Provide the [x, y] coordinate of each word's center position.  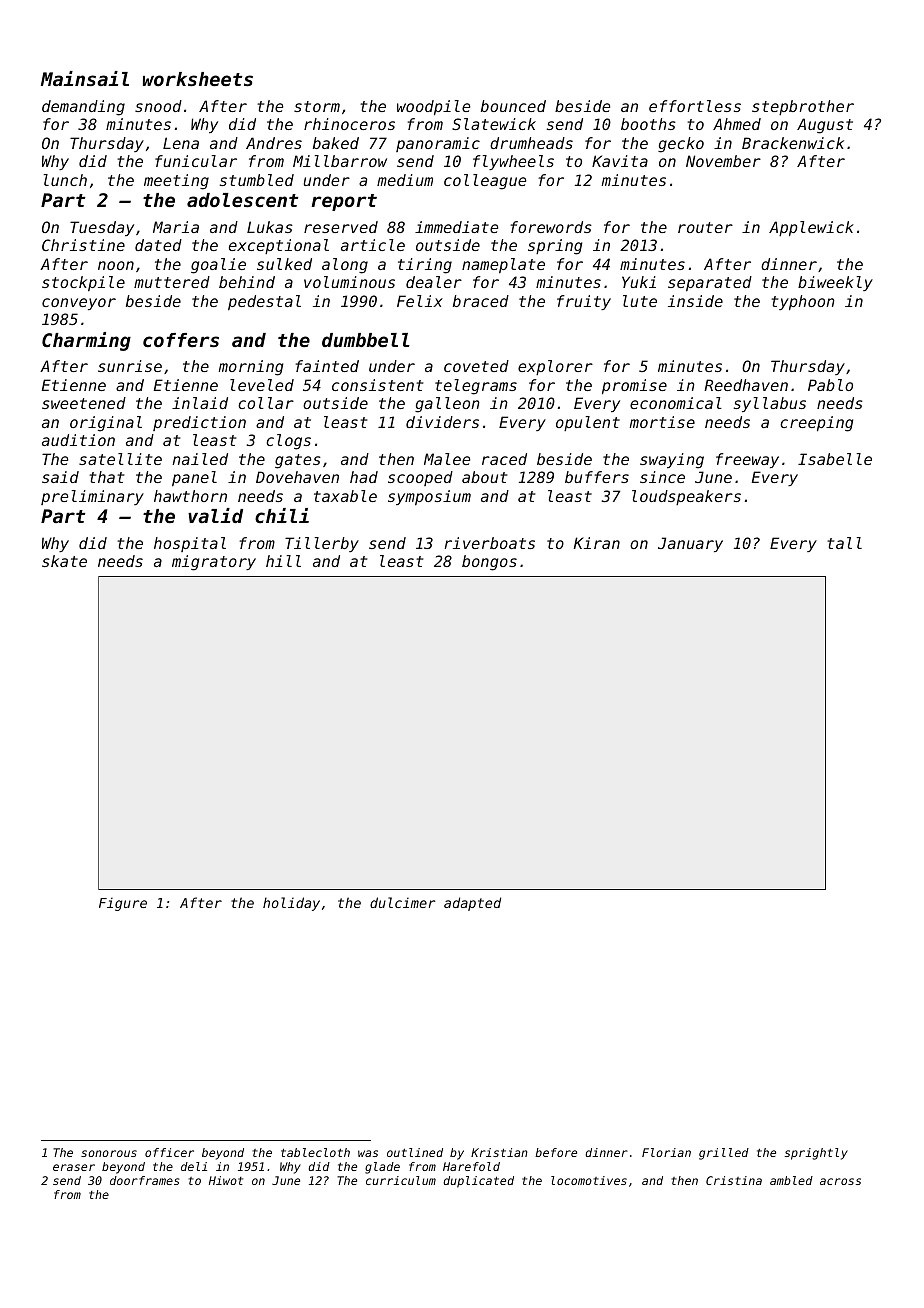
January [690, 544]
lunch [65, 180]
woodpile [434, 107]
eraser [74, 1167]
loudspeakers [686, 497]
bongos [489, 563]
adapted [472, 904]
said [60, 477]
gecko [681, 145]
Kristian [499, 1152]
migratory [214, 563]
